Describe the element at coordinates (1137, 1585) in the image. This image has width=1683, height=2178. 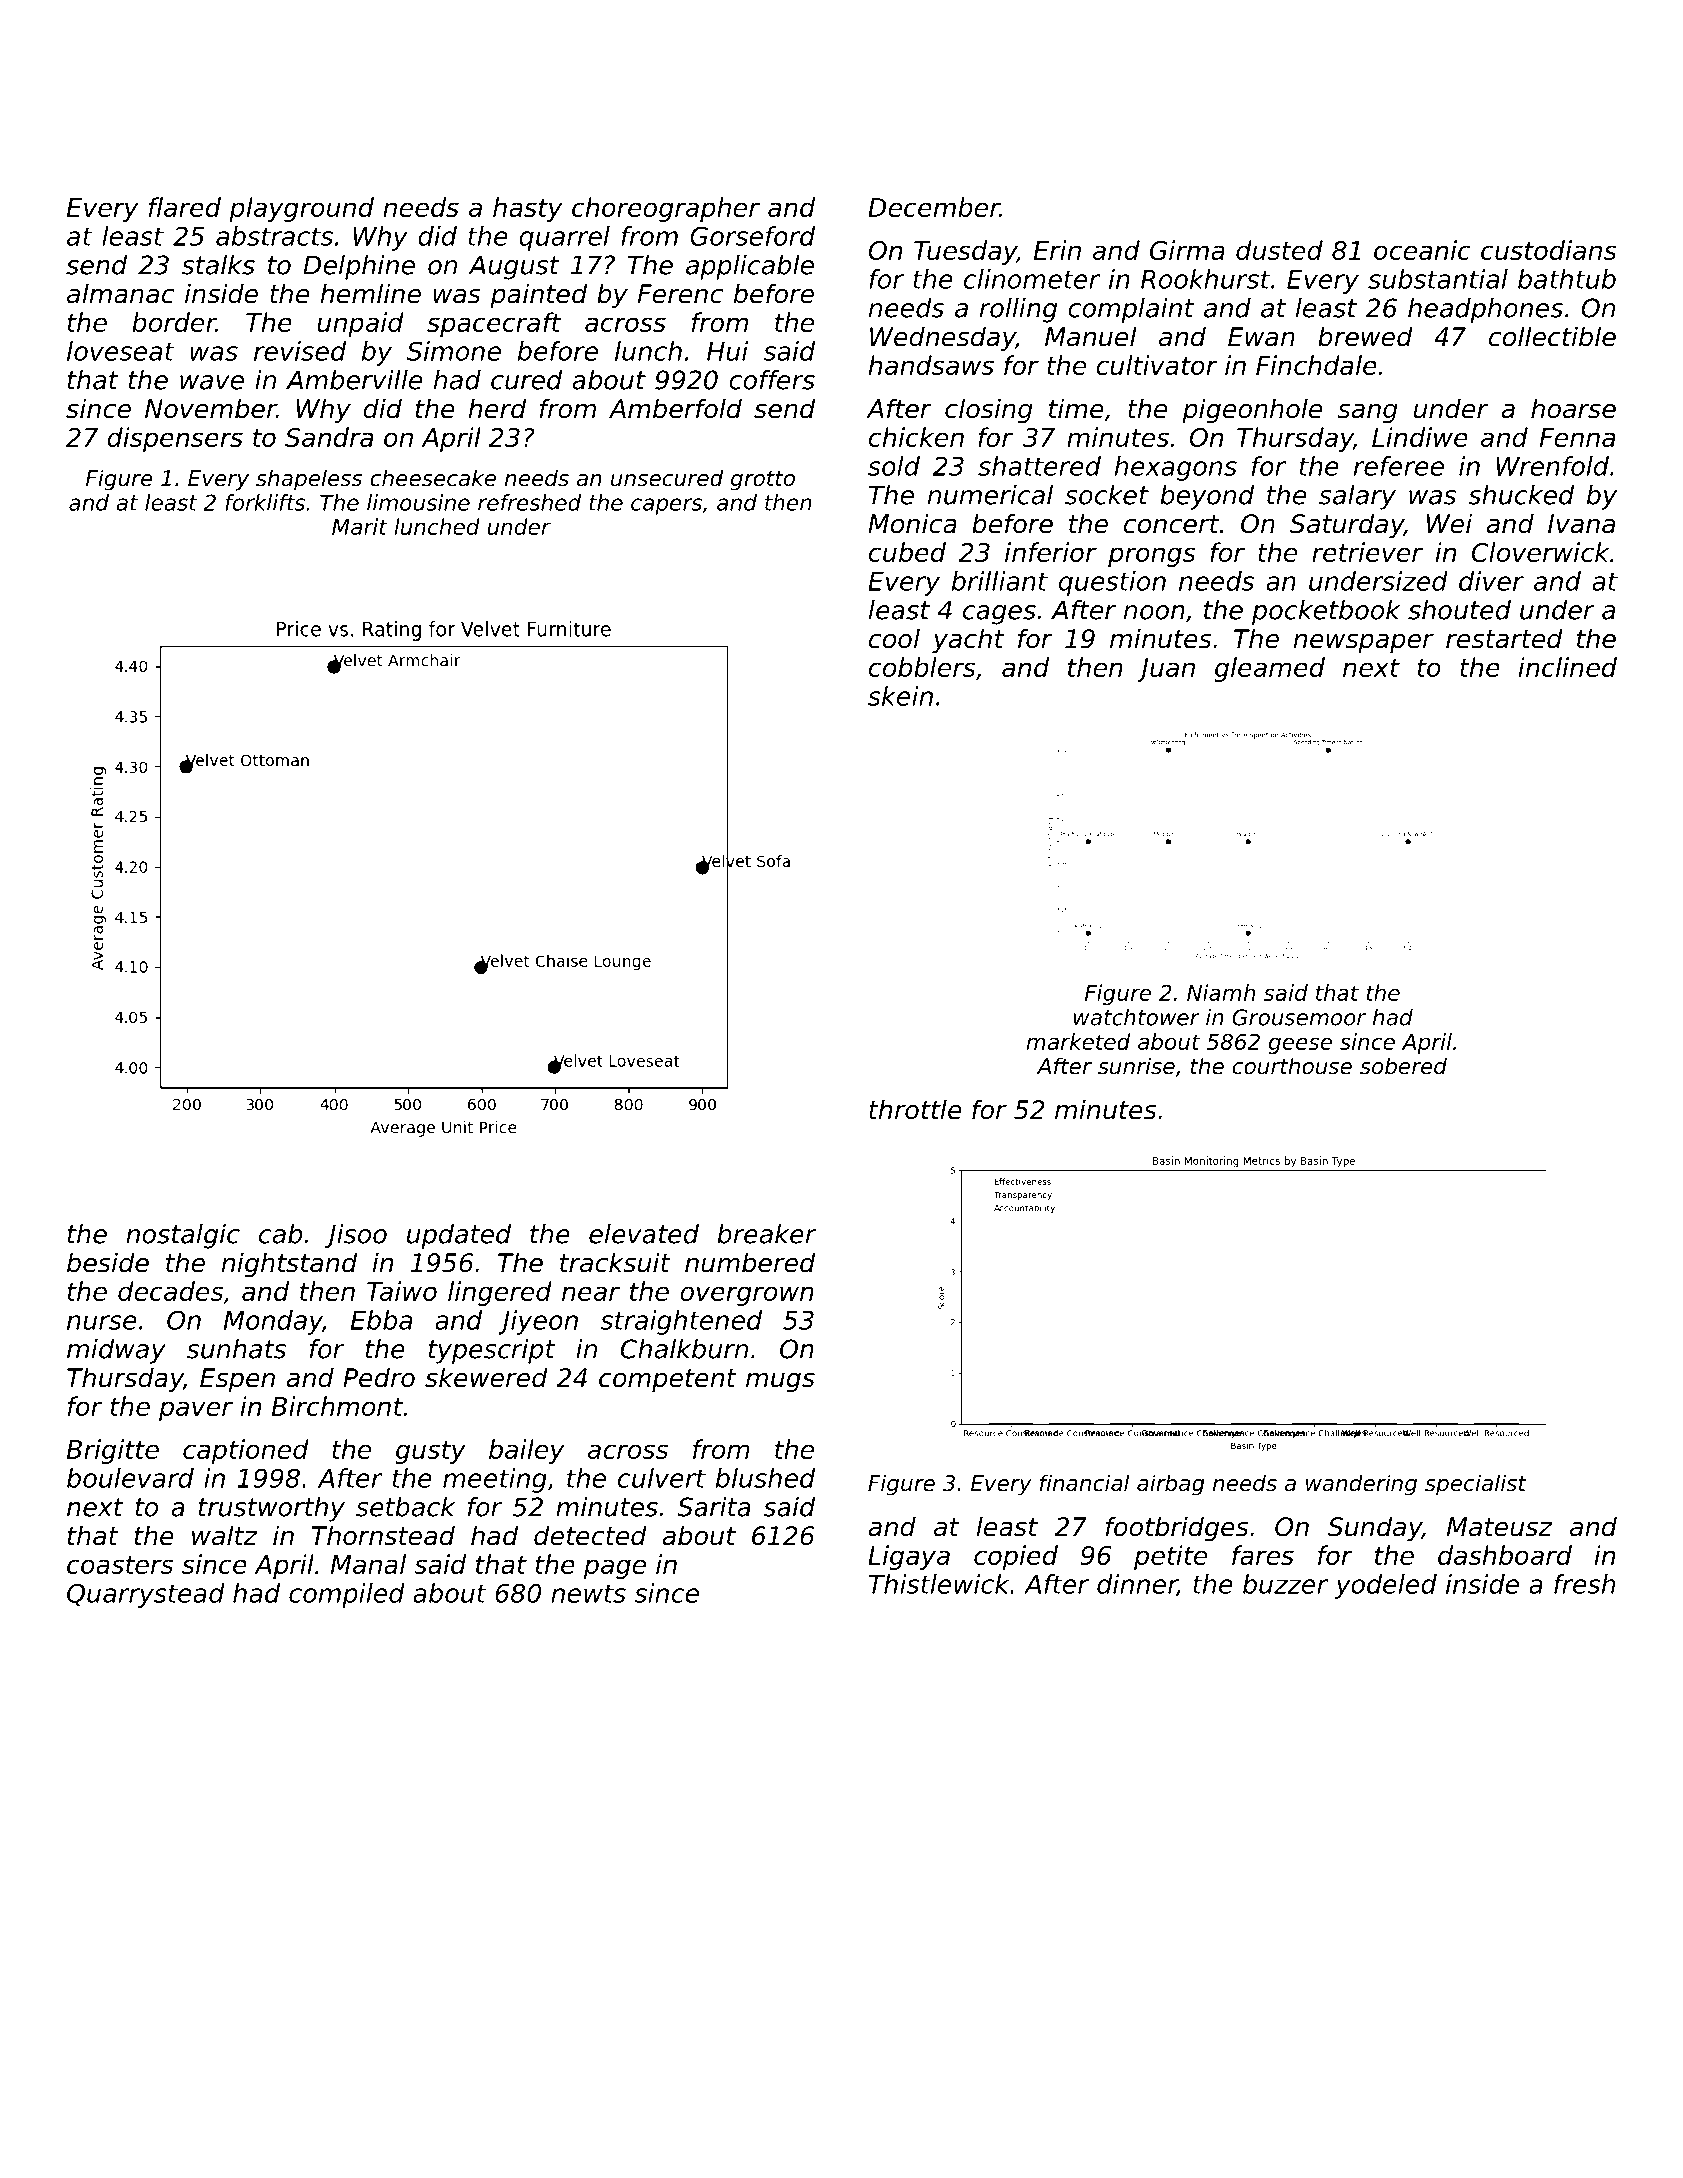
I see `dinner` at that location.
